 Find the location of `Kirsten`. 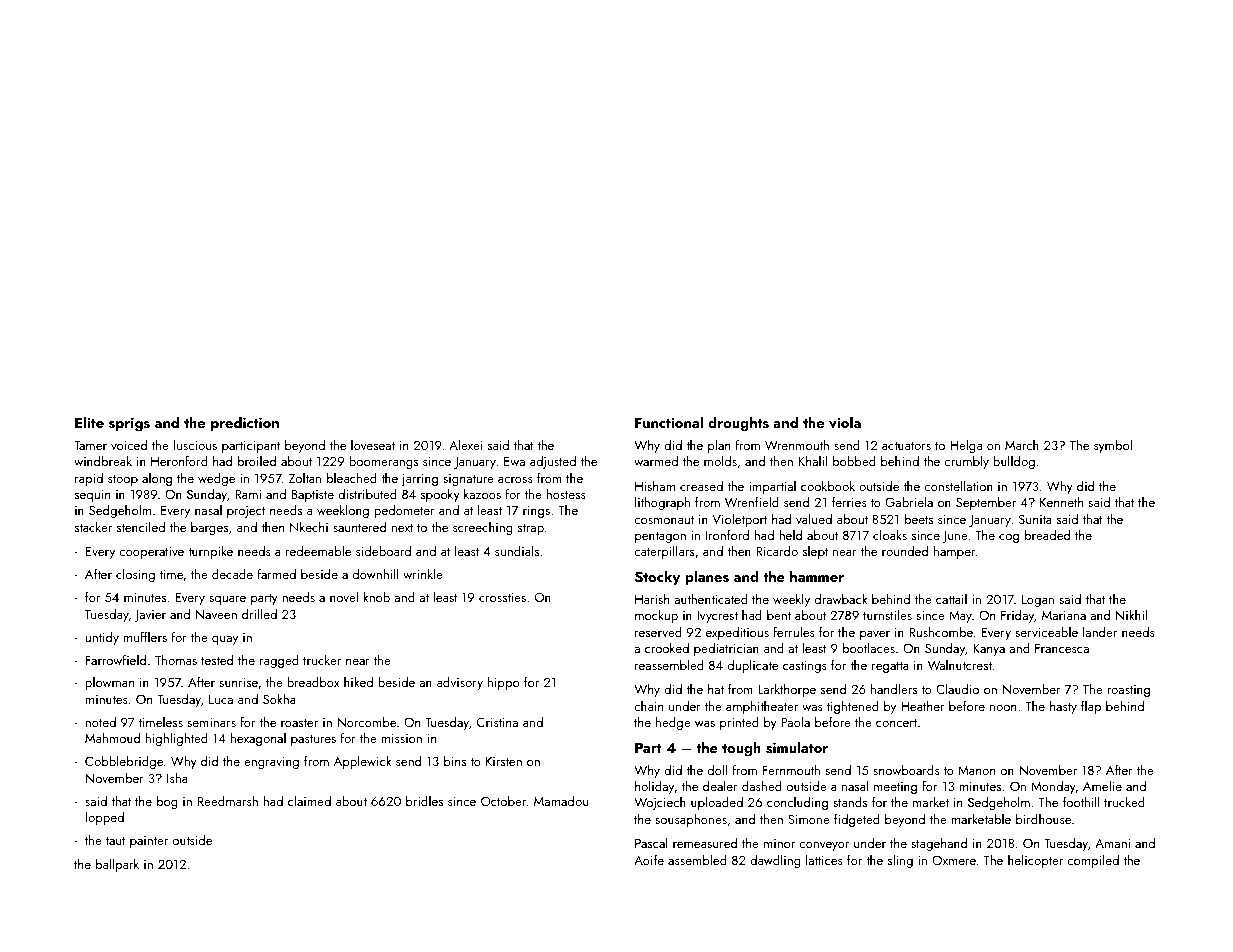

Kirsten is located at coordinates (504, 761).
